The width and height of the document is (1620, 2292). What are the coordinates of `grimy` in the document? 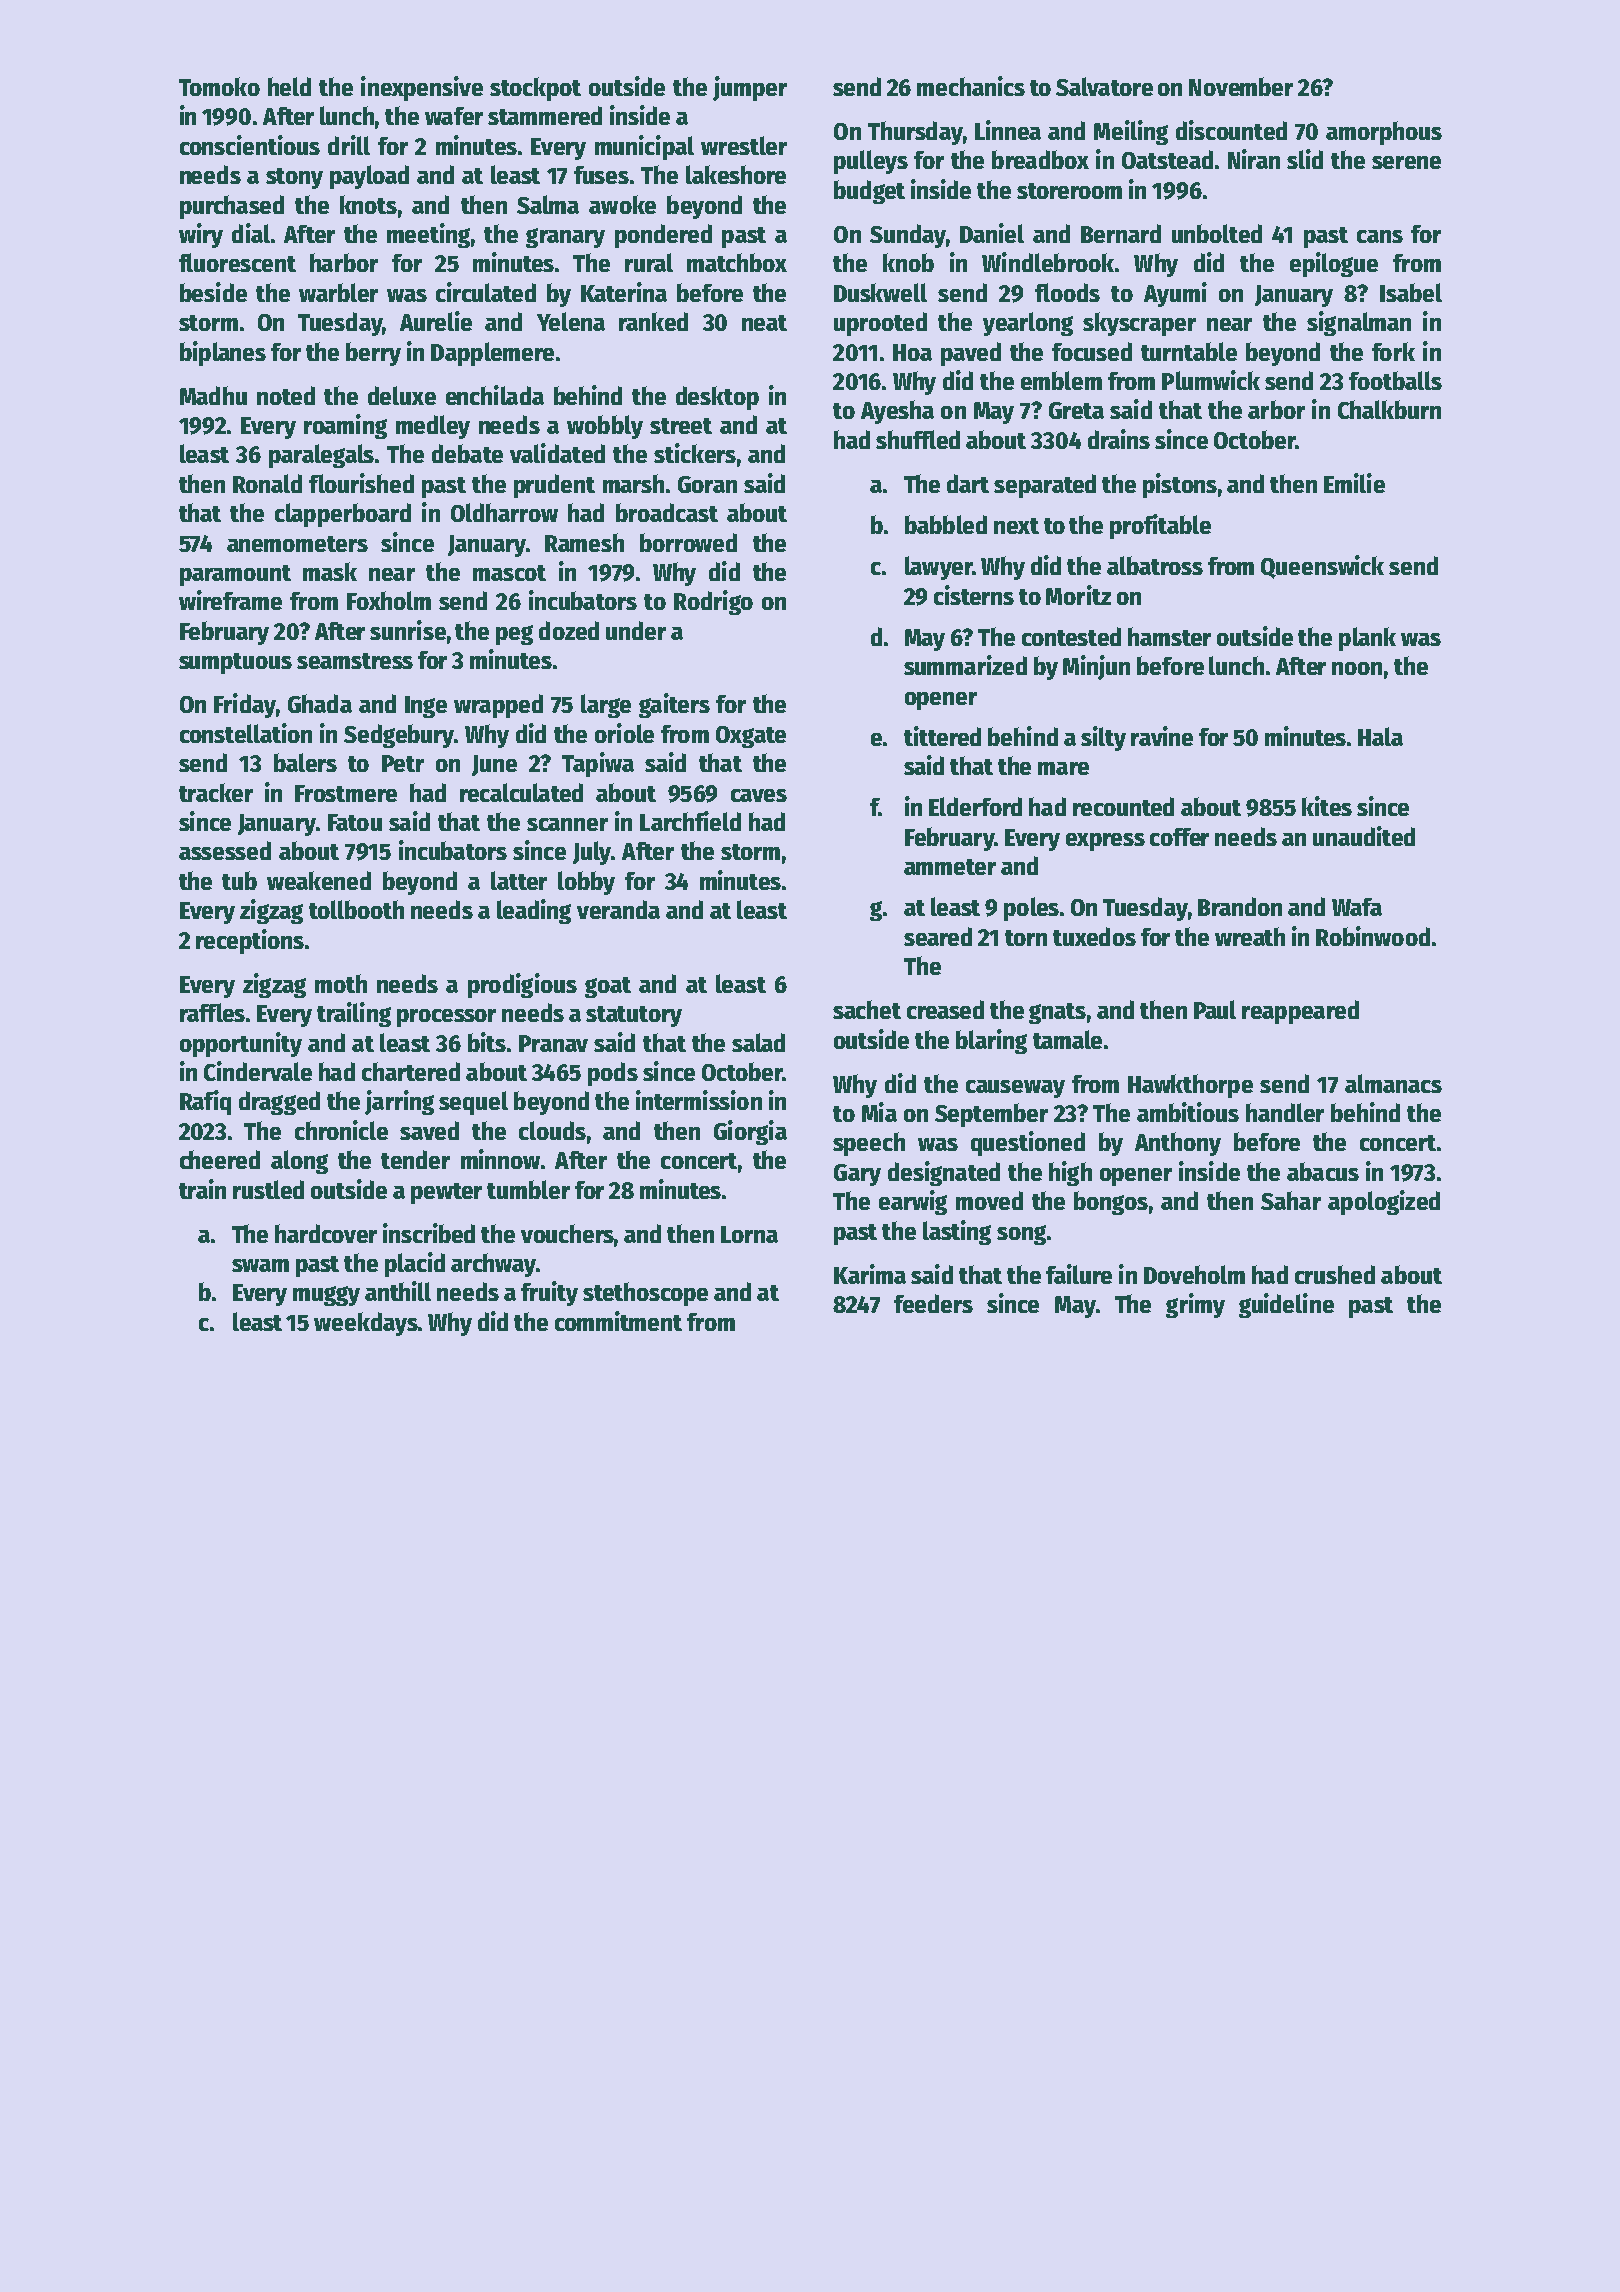 It's located at (1195, 1305).
